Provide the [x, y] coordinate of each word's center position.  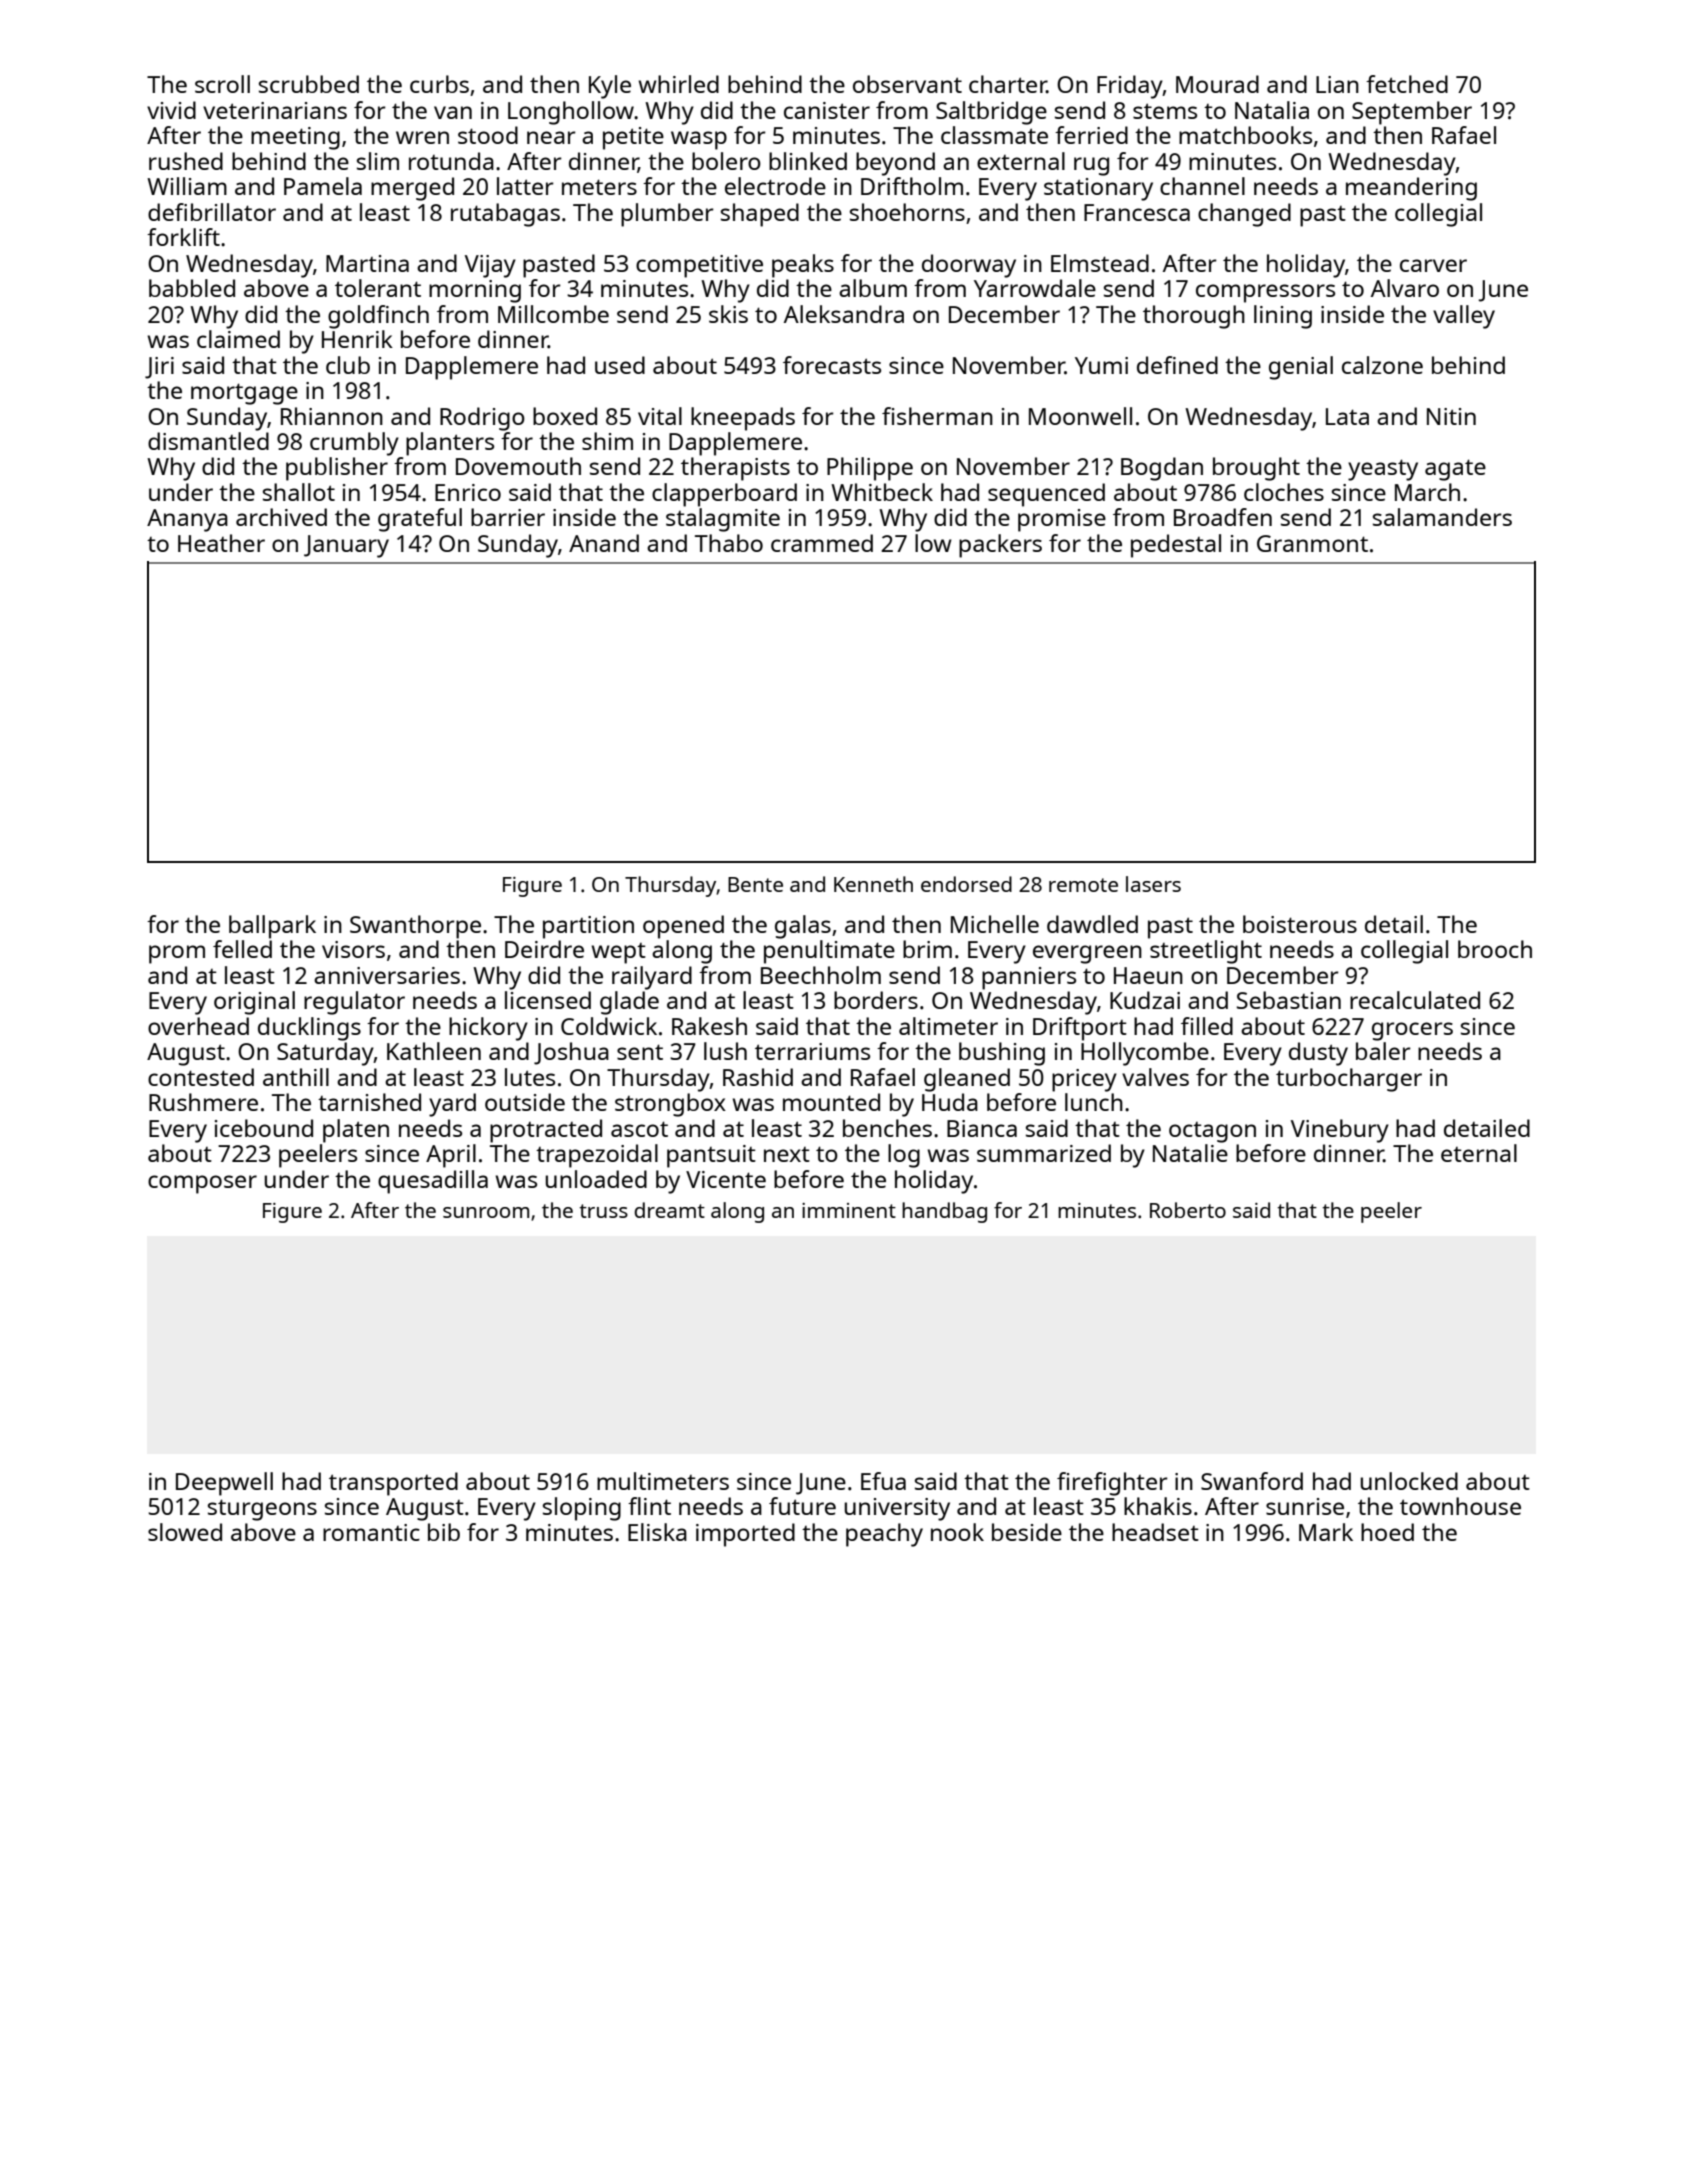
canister [827, 110]
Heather [221, 543]
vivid [171, 110]
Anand [604, 543]
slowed [185, 1532]
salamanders [1442, 517]
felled [242, 949]
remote [1083, 885]
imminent [849, 1210]
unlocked [1409, 1481]
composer [202, 1184]
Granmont [1312, 543]
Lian [1337, 84]
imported [745, 1535]
